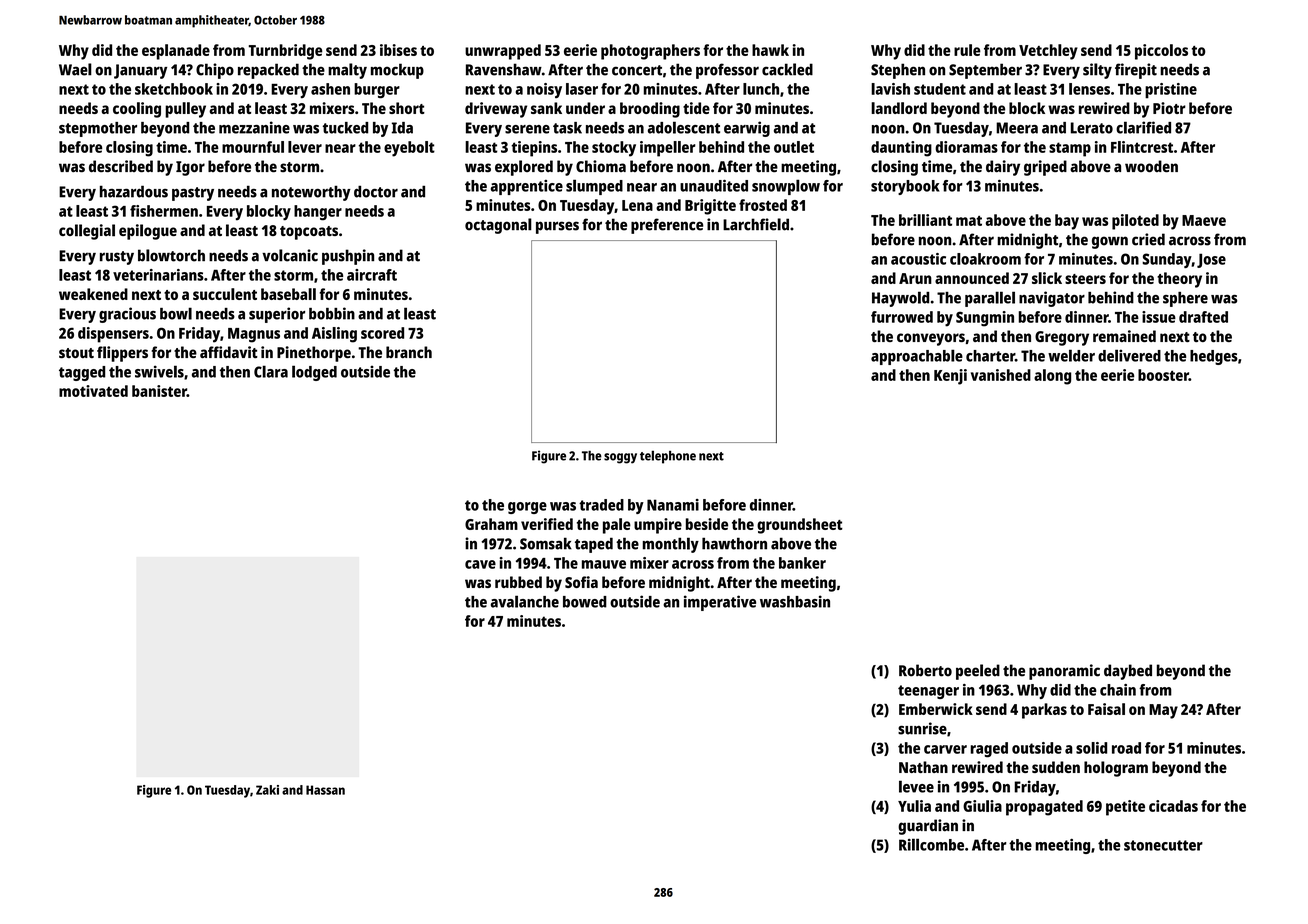  I want to click on Nanami, so click(673, 505).
